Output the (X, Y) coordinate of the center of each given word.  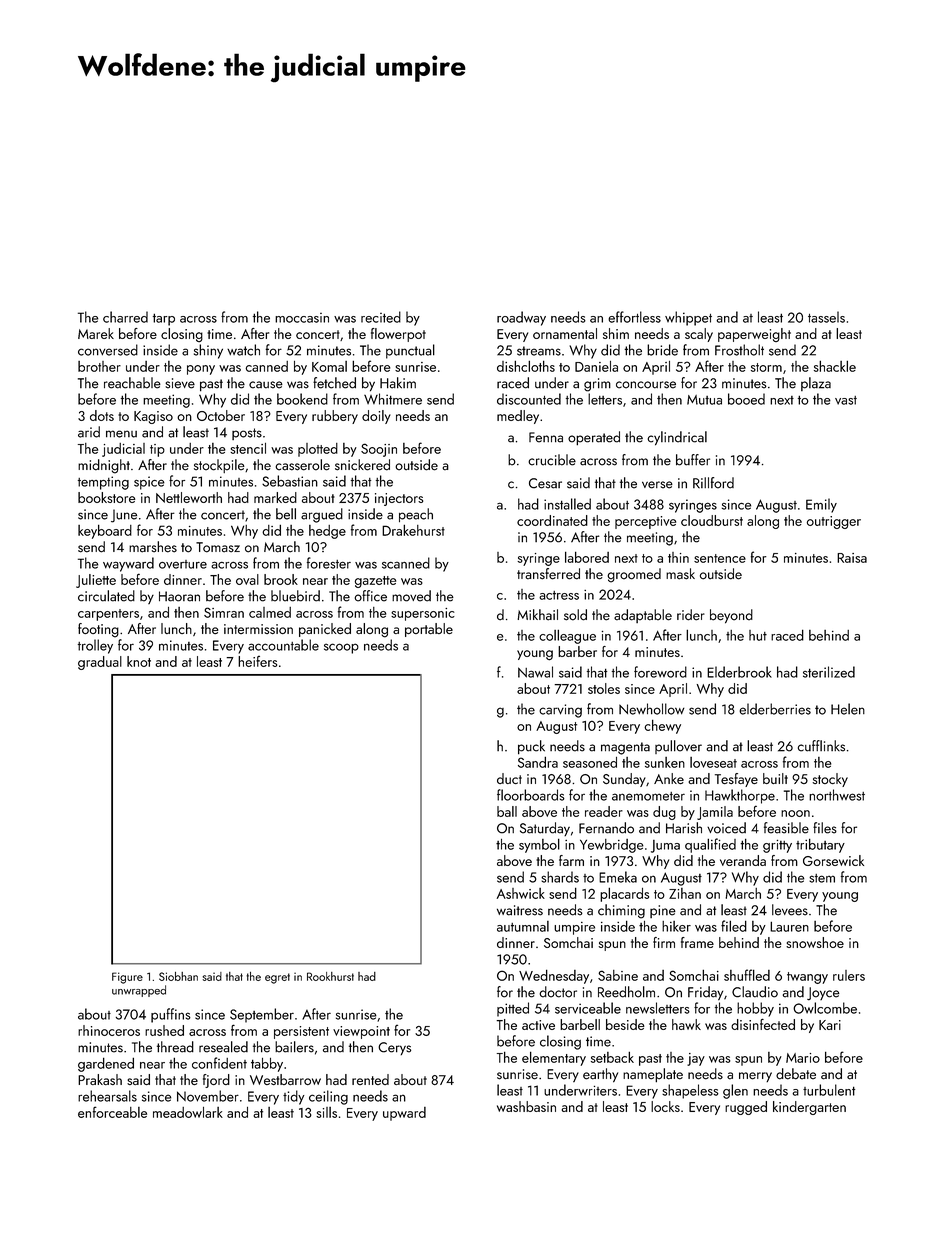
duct (509, 778)
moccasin (302, 318)
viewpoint (361, 1032)
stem (822, 878)
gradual (100, 663)
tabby (267, 1065)
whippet (688, 318)
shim (616, 333)
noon (795, 813)
